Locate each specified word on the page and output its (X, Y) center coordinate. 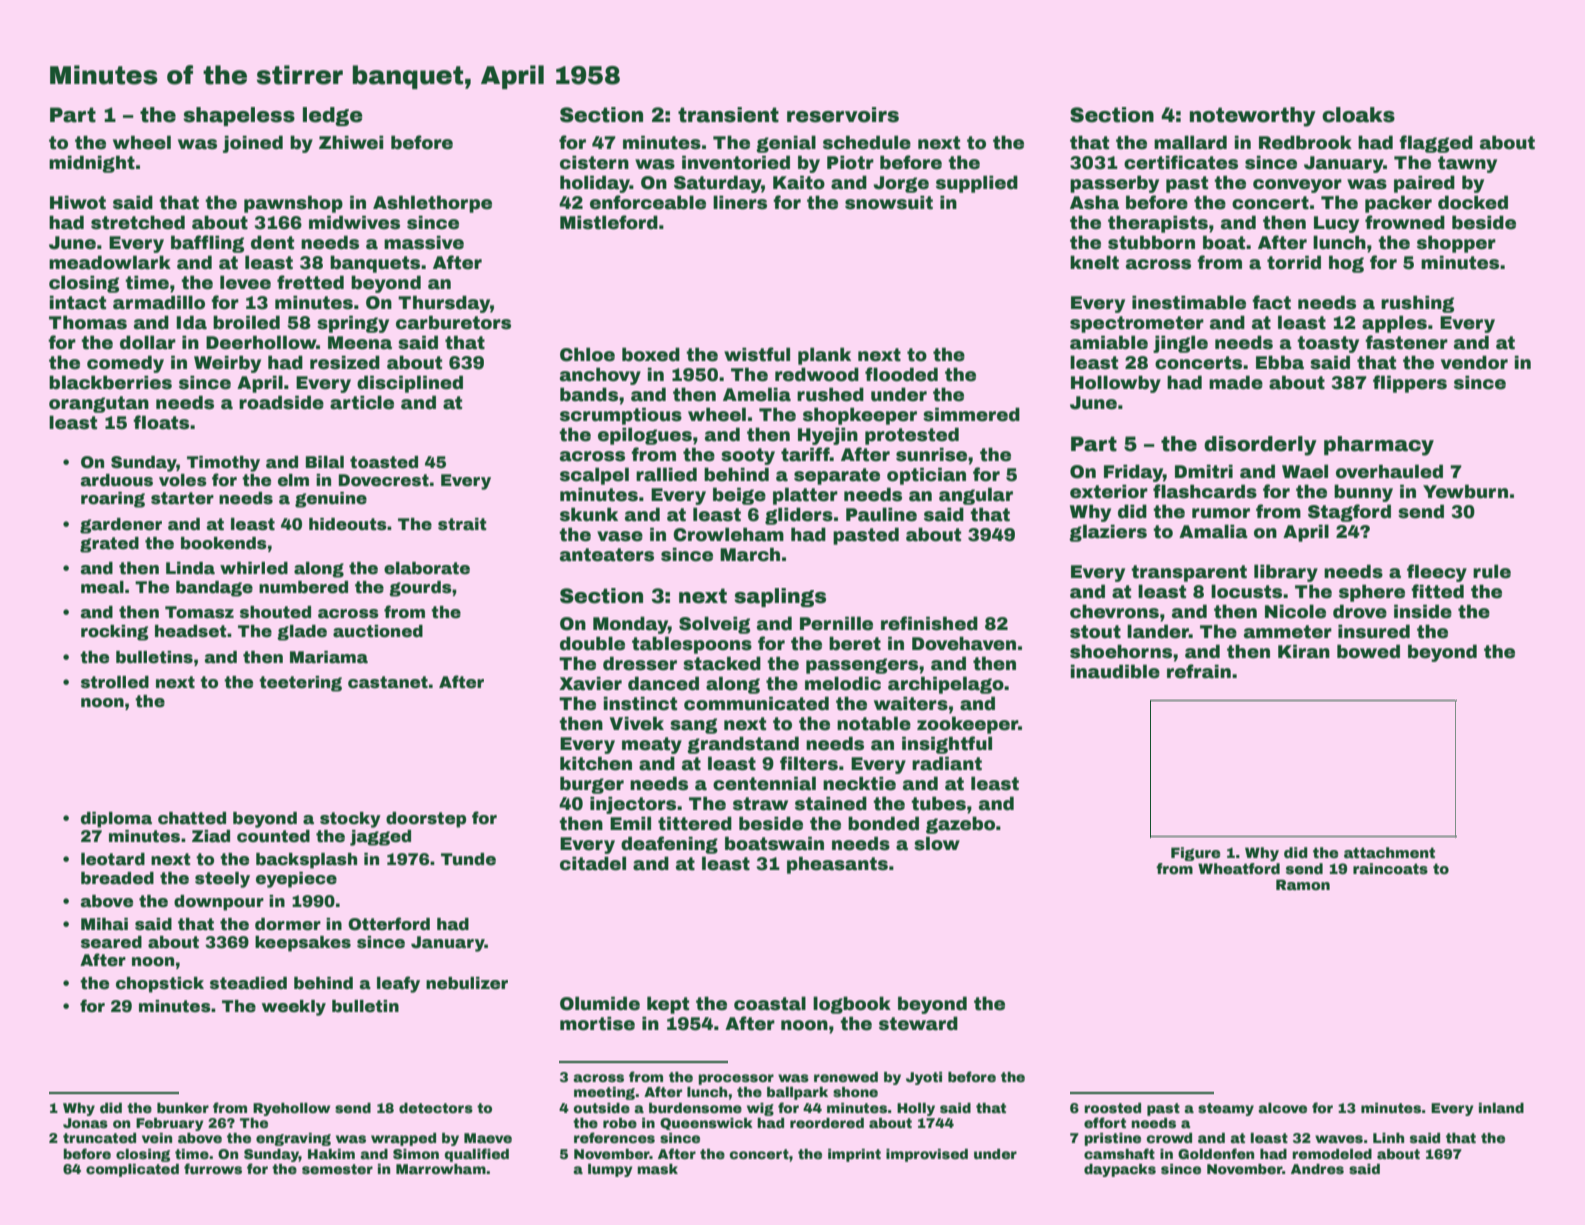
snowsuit (889, 202)
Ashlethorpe (432, 204)
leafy (398, 984)
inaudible (1115, 671)
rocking (115, 633)
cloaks (1358, 115)
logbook (852, 1005)
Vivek (637, 723)
